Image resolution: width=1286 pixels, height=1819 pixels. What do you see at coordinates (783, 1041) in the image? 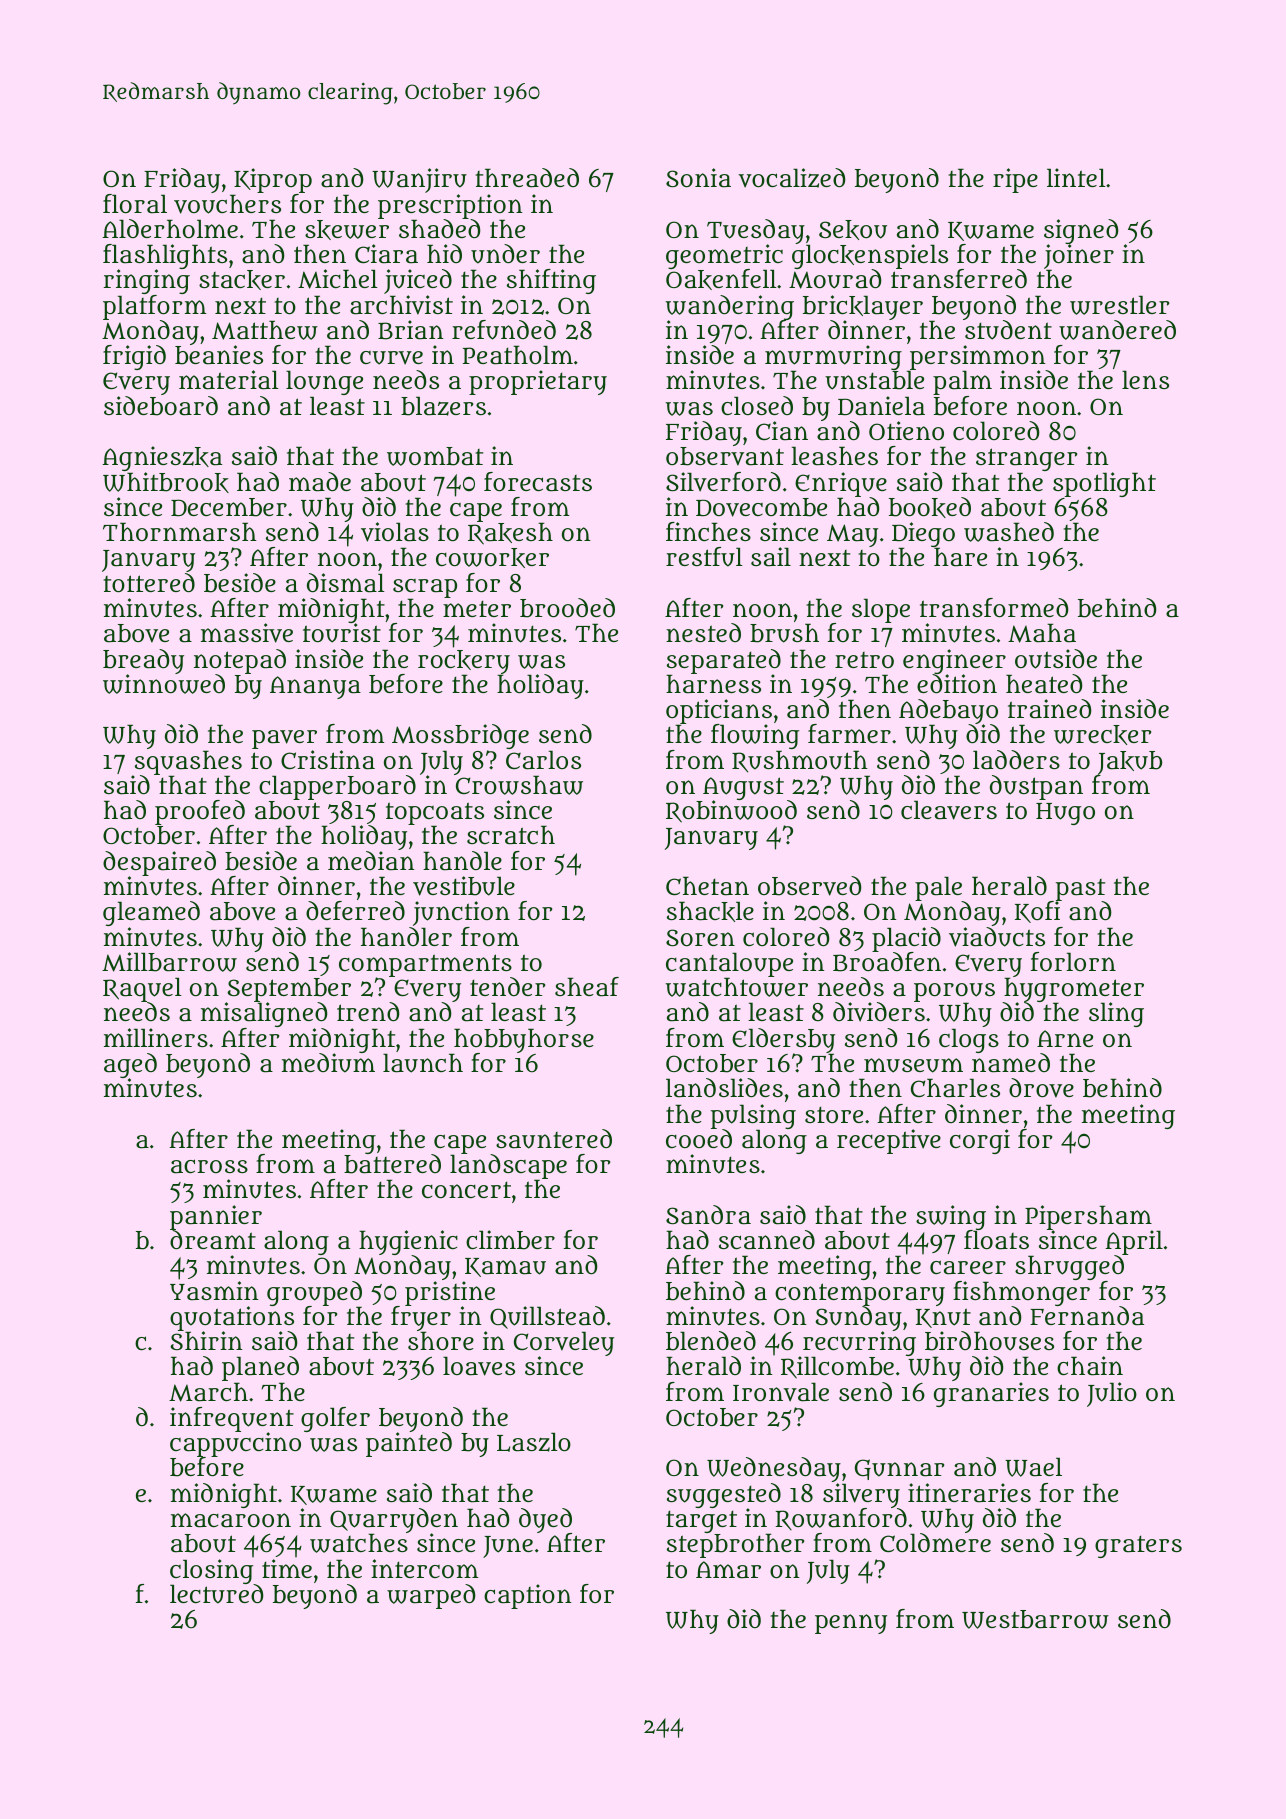
I see `Eldersby` at bounding box center [783, 1041].
